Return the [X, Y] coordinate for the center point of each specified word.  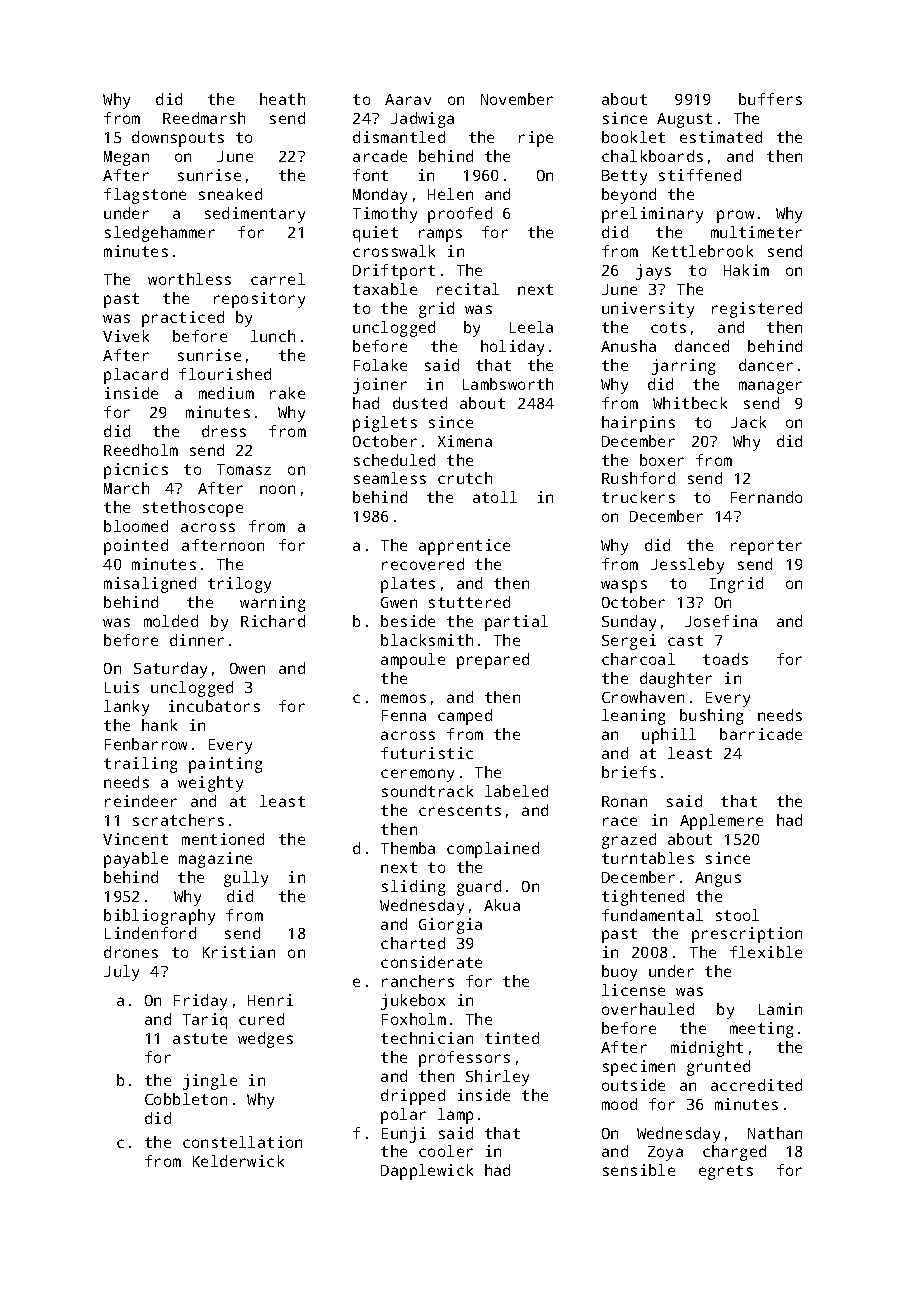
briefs [629, 772]
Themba [408, 848]
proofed [460, 215]
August [684, 120]
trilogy [239, 585]
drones [131, 952]
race [620, 821]
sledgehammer [160, 234]
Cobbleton [186, 1099]
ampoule [413, 661]
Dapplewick [427, 1172]
